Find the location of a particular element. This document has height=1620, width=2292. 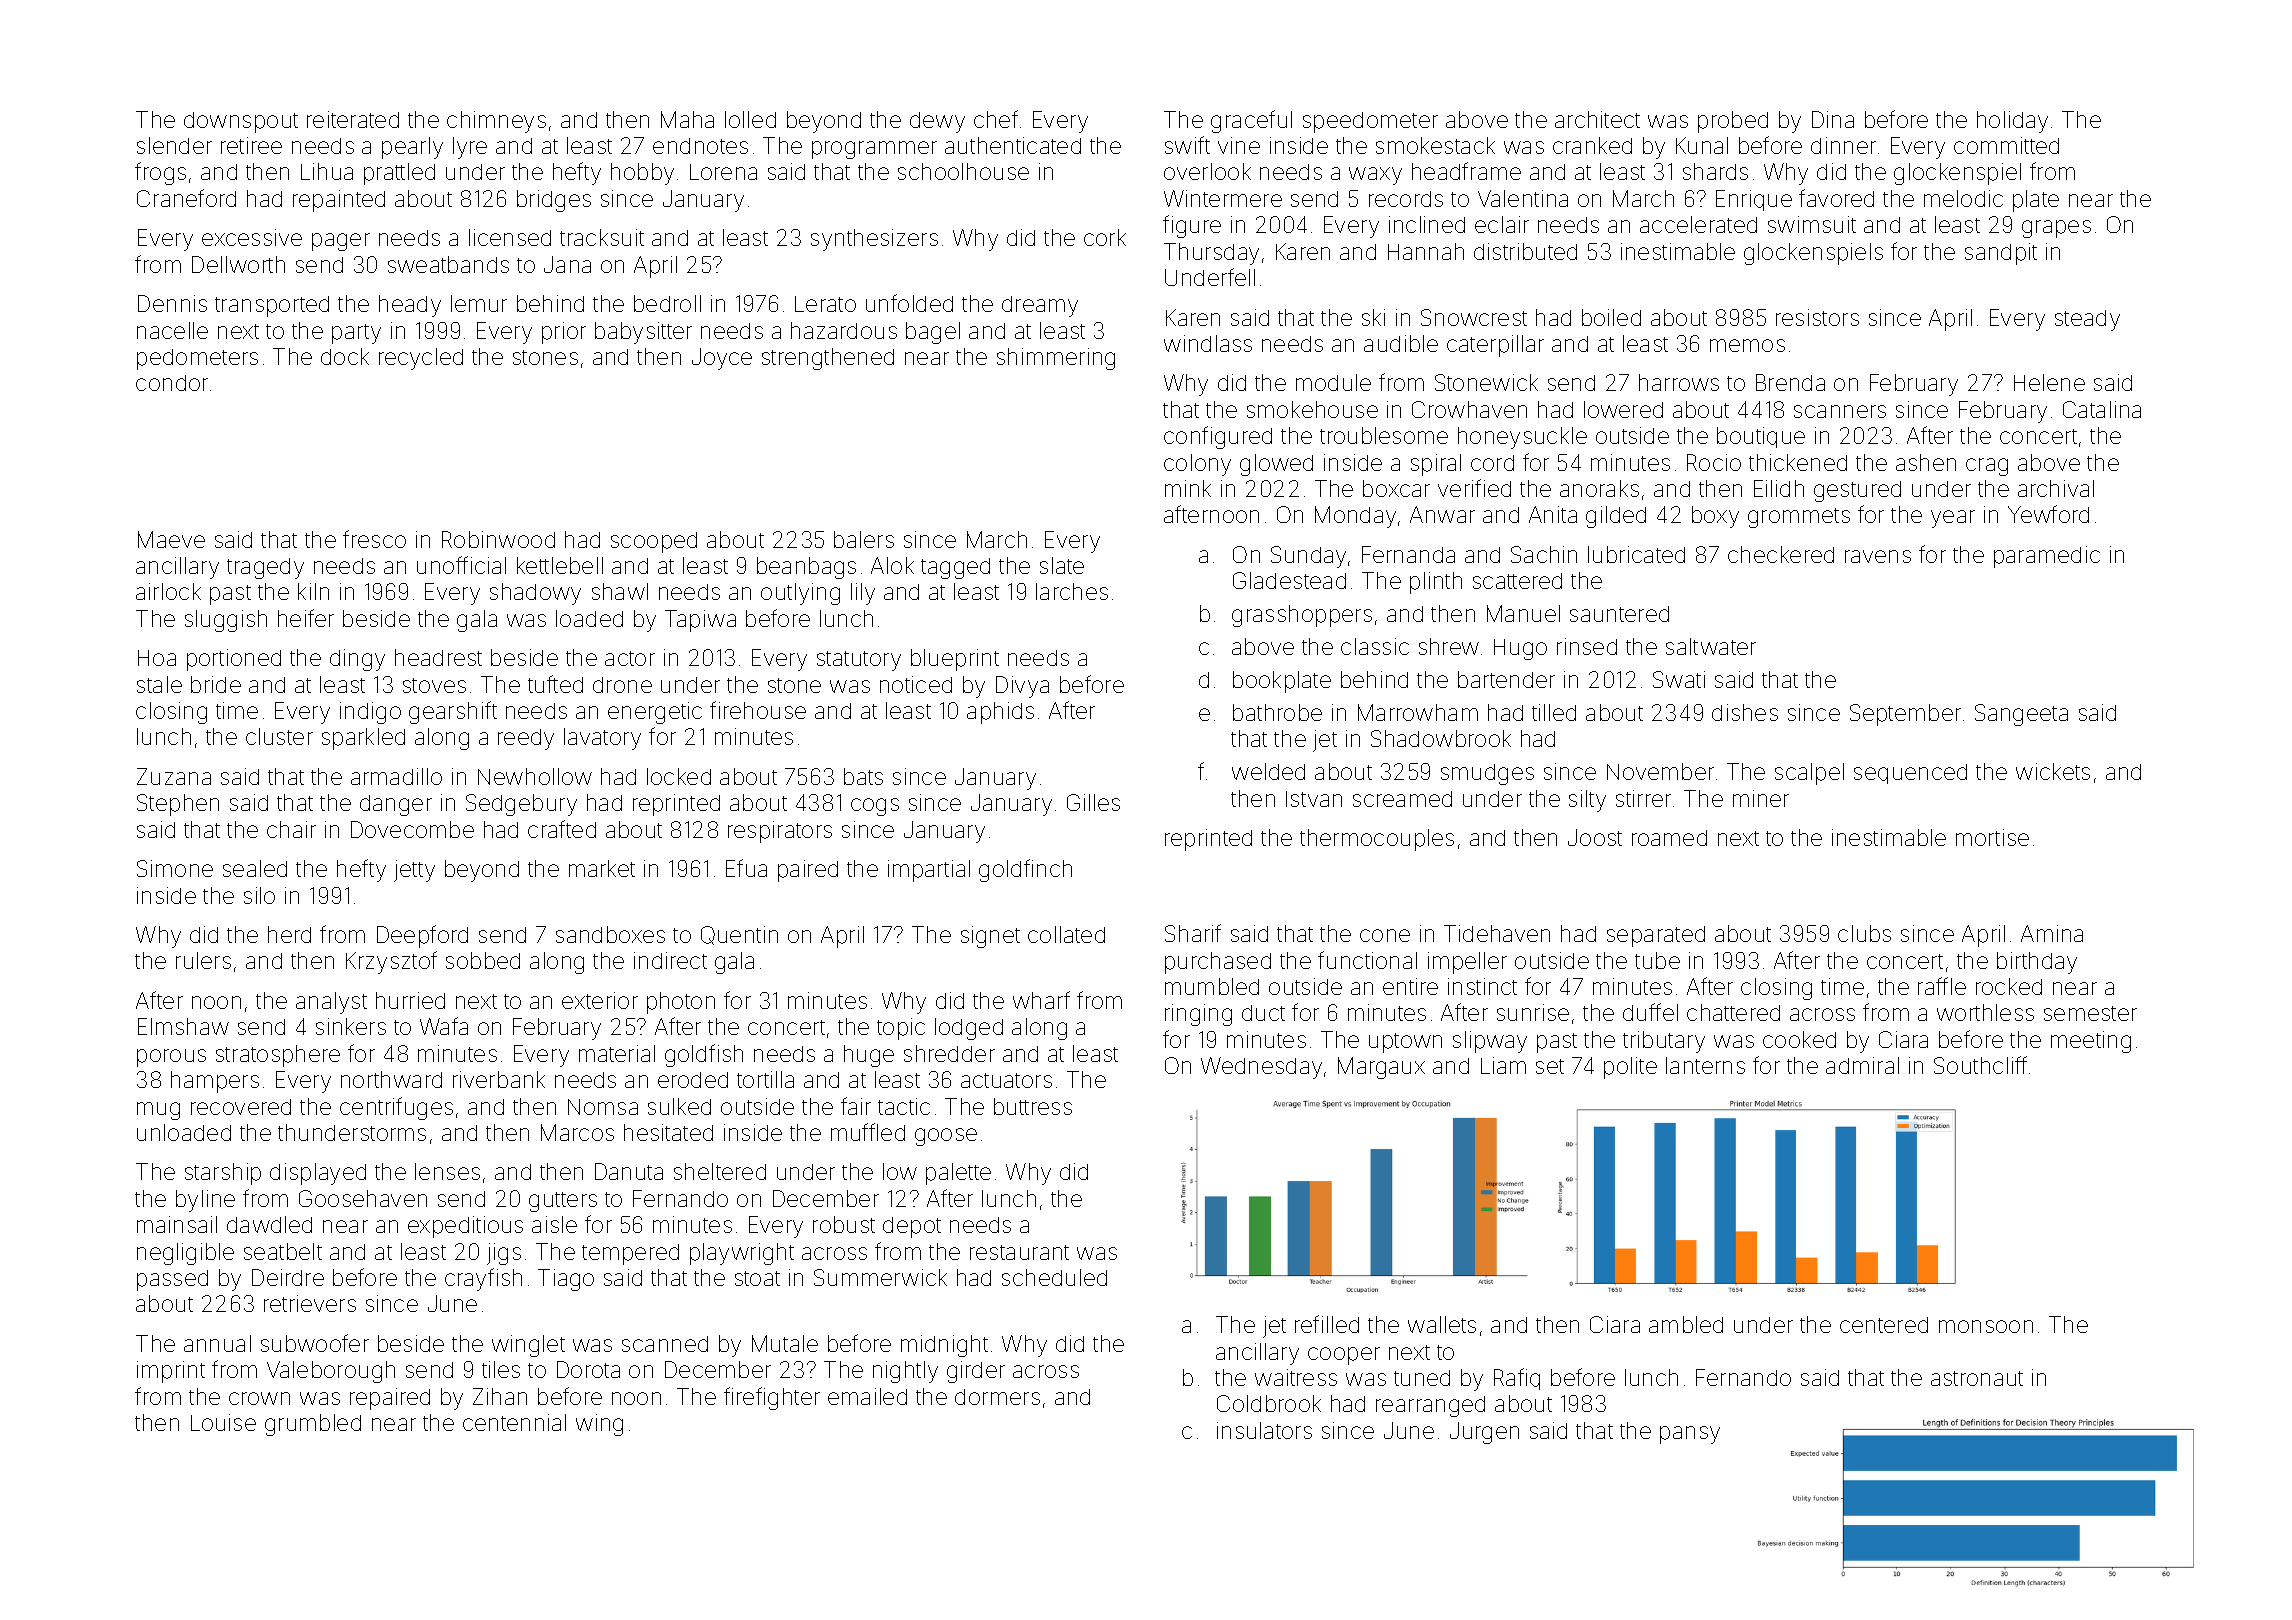

sequenced is located at coordinates (1910, 774).
